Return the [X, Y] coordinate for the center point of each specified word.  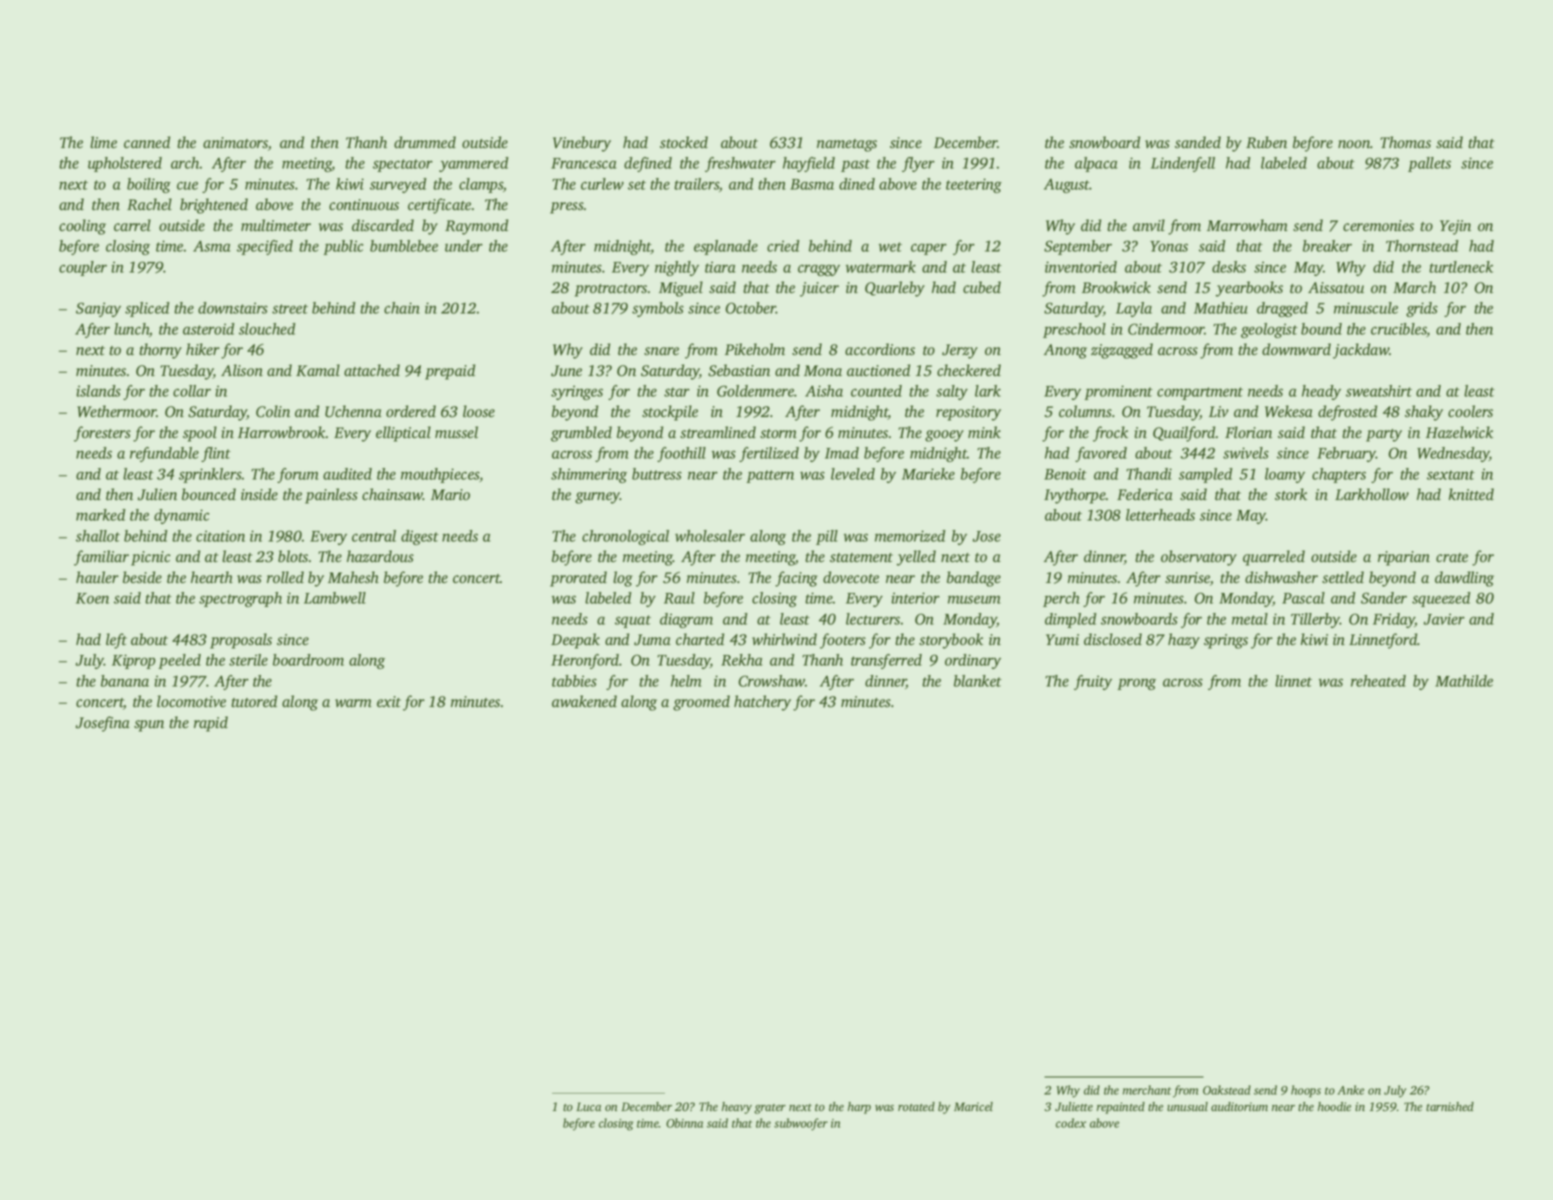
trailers [696, 184]
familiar [101, 558]
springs [1226, 641]
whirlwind [784, 639]
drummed [425, 142]
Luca [588, 1106]
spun [149, 726]
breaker [1327, 246]
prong [1136, 684]
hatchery [762, 703]
